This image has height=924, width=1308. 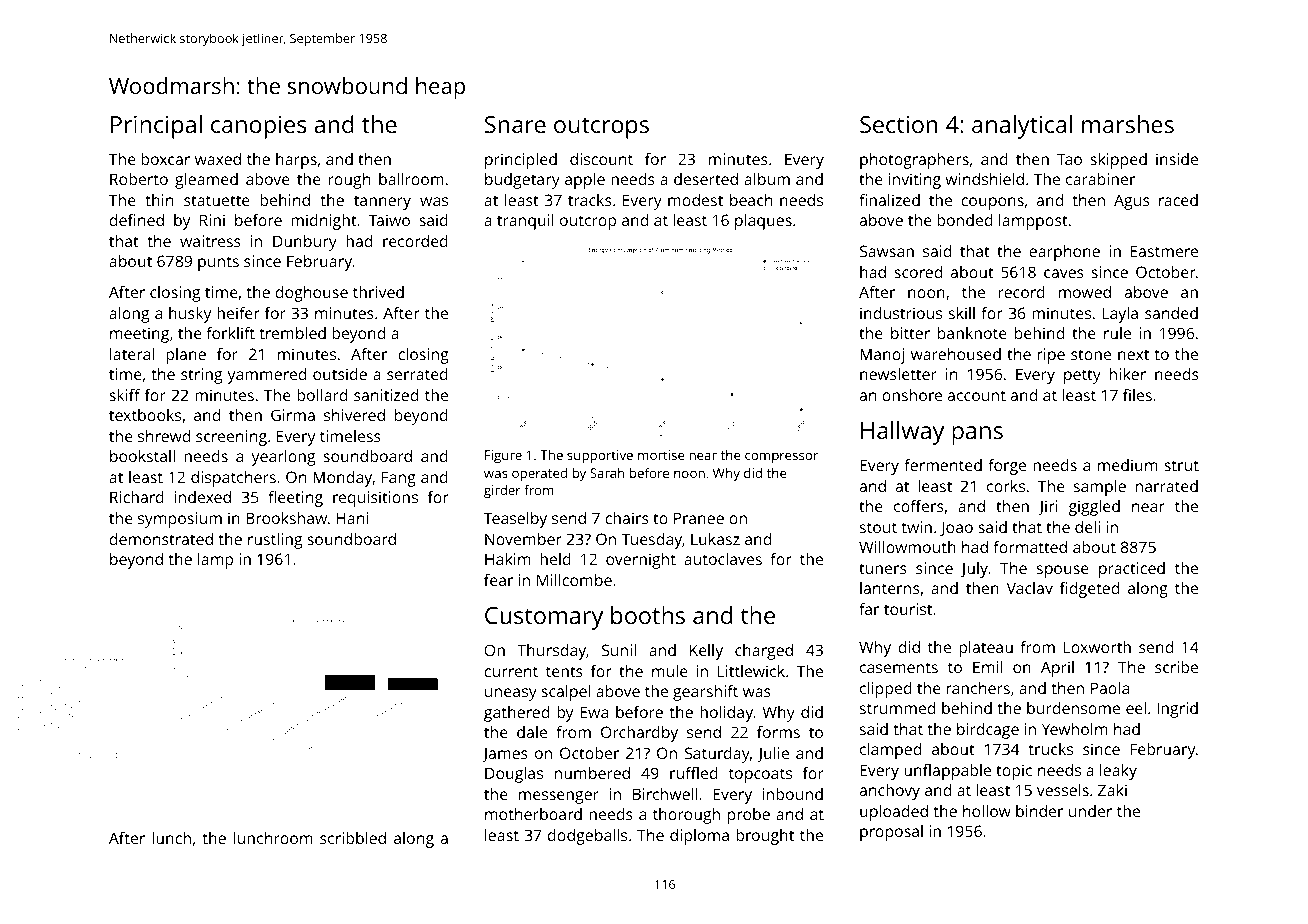 What do you see at coordinates (699, 518) in the image?
I see `Pranee` at bounding box center [699, 518].
